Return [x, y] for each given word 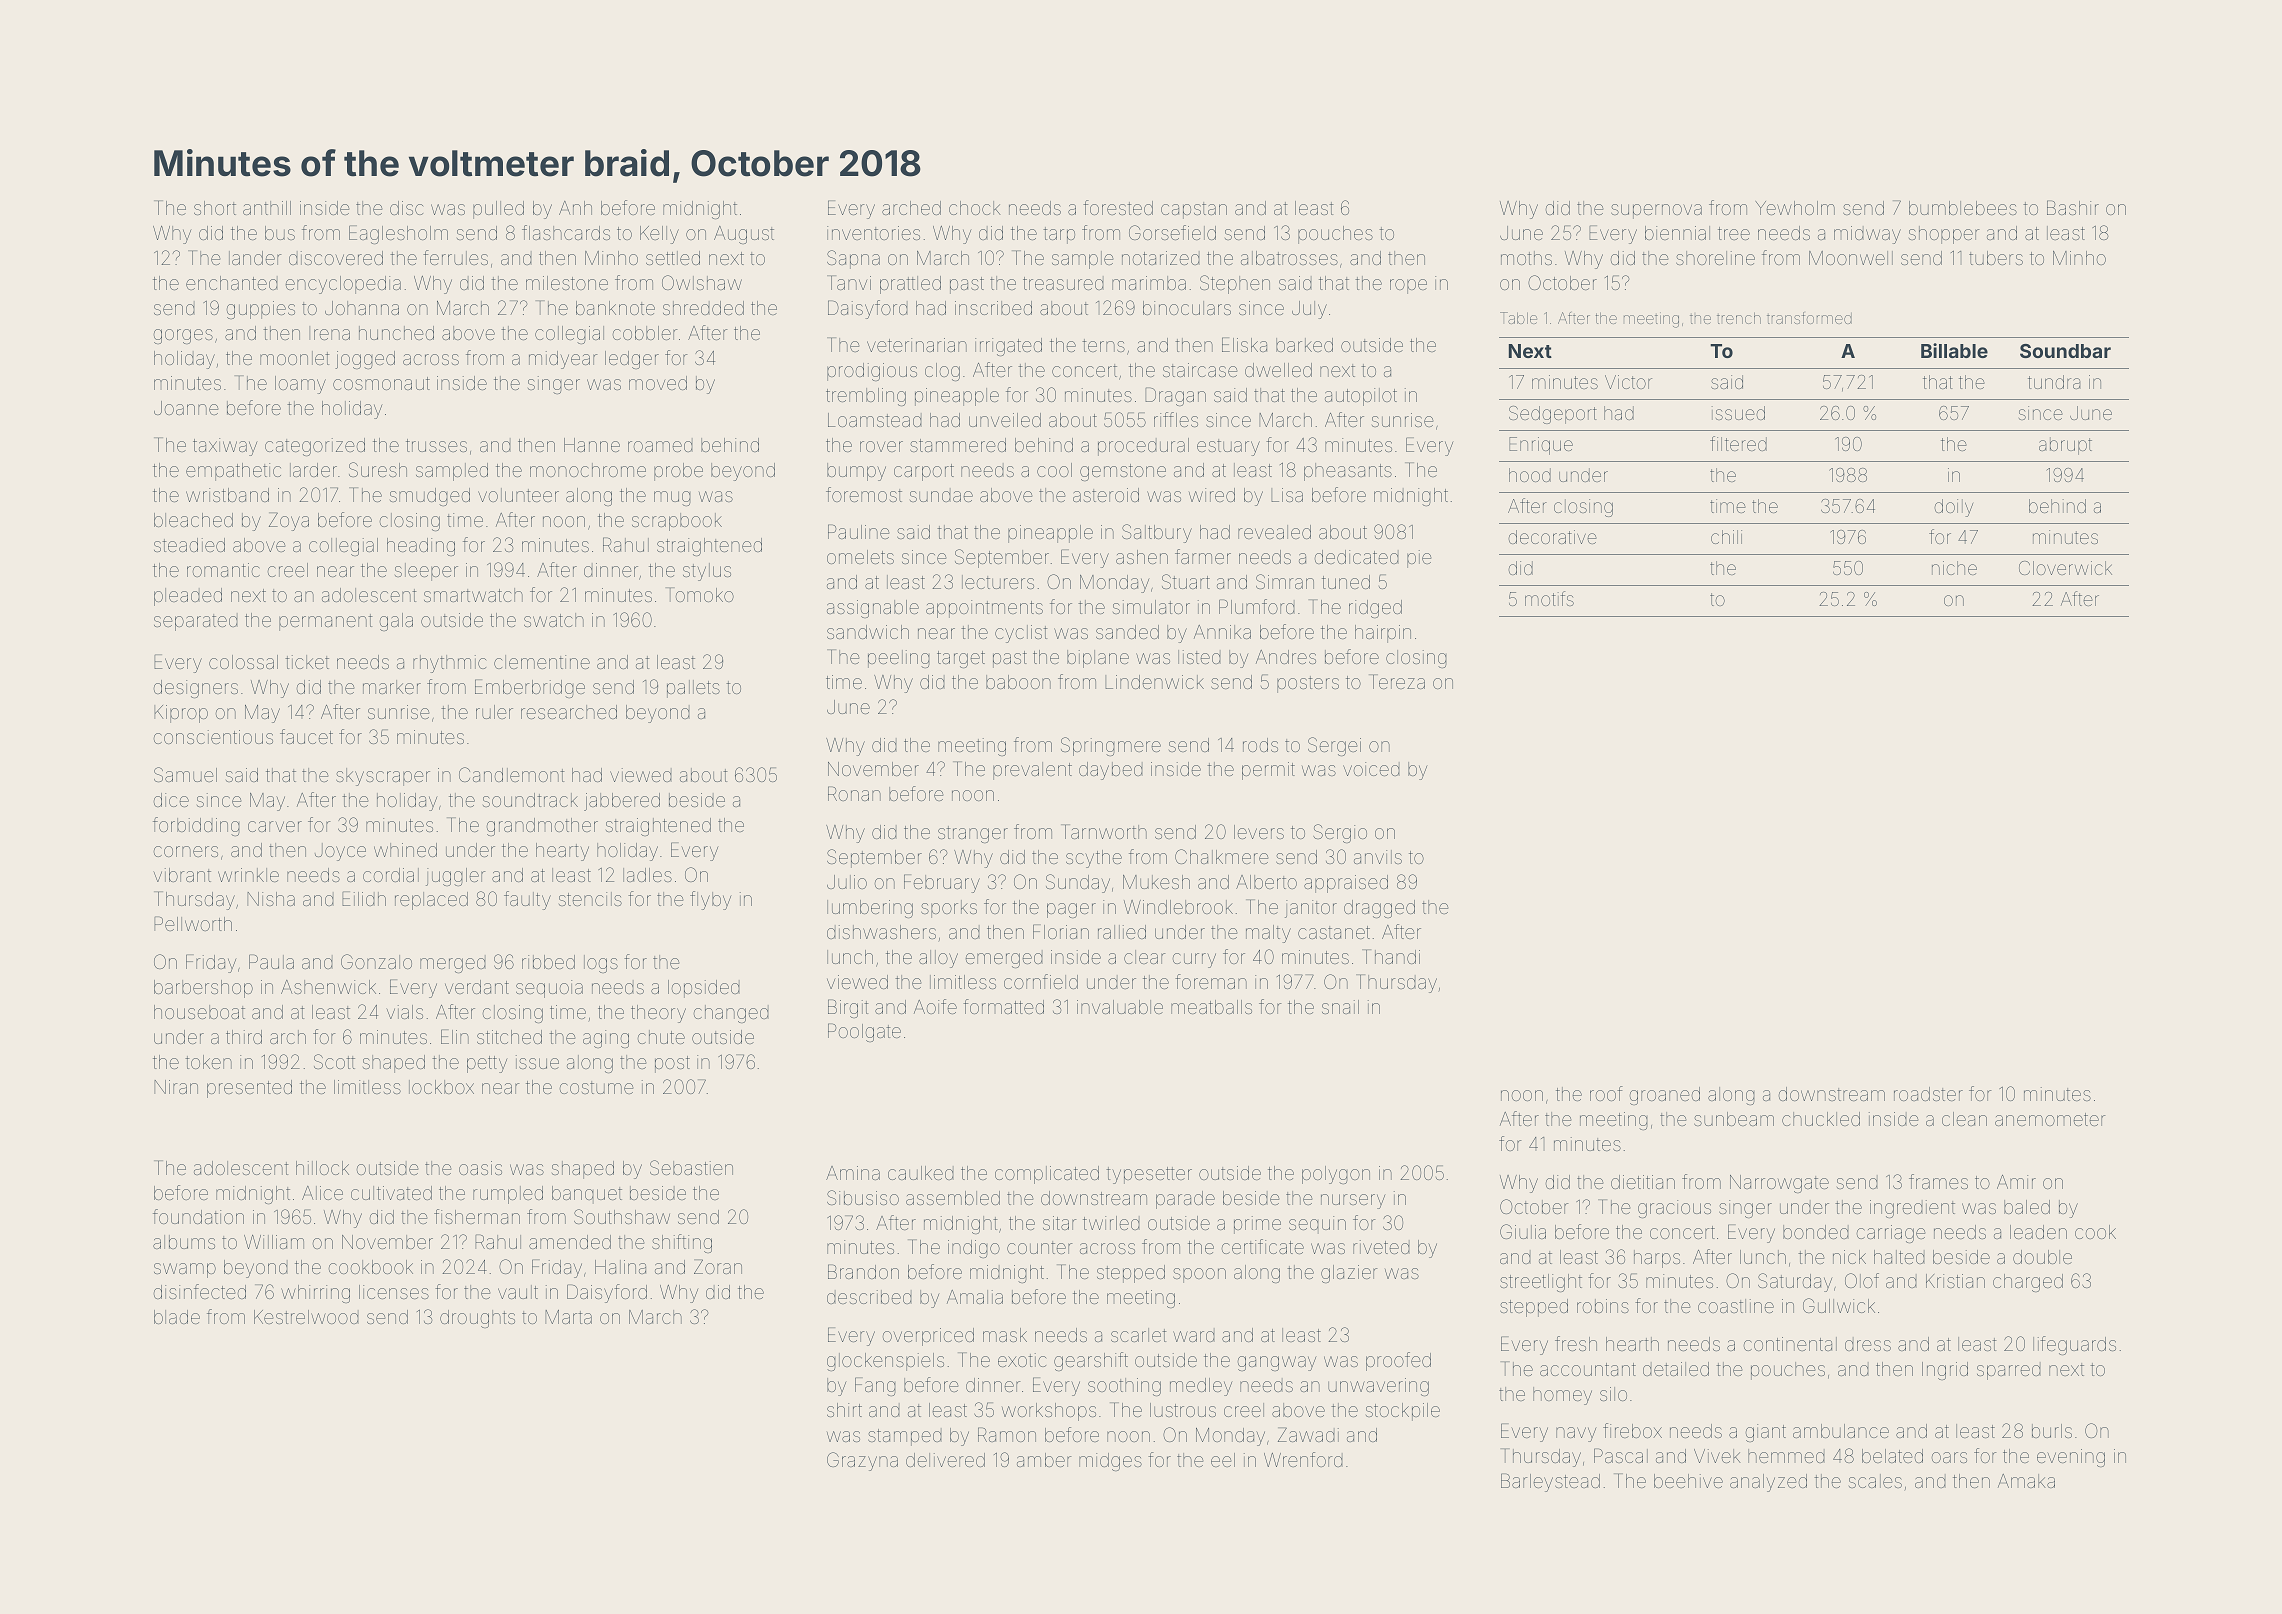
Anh [575, 208]
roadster [1928, 1094]
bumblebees [1963, 208]
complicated [1047, 1175]
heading [421, 547]
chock [975, 208]
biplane [1098, 659]
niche [1954, 568]
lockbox [441, 1087]
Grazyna [862, 1461]
